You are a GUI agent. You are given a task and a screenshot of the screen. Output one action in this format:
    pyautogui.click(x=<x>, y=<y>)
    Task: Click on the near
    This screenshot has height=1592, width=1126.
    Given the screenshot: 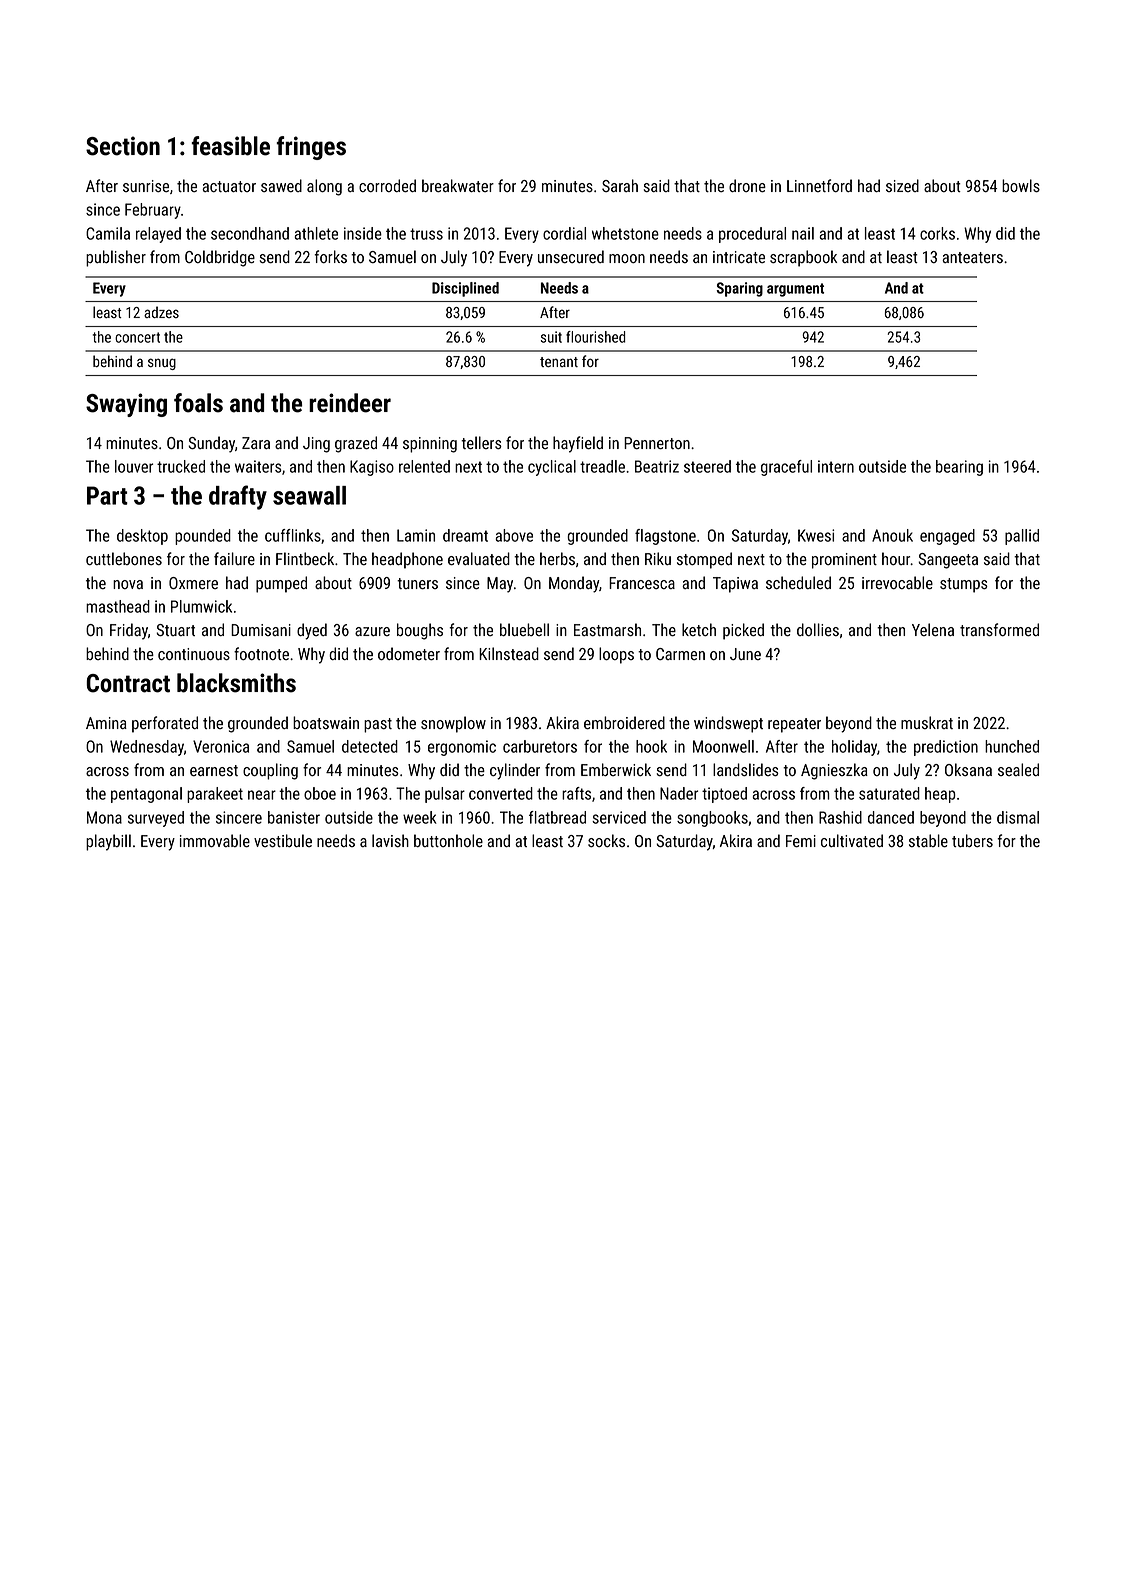 What is the action you would take?
    pyautogui.click(x=262, y=795)
